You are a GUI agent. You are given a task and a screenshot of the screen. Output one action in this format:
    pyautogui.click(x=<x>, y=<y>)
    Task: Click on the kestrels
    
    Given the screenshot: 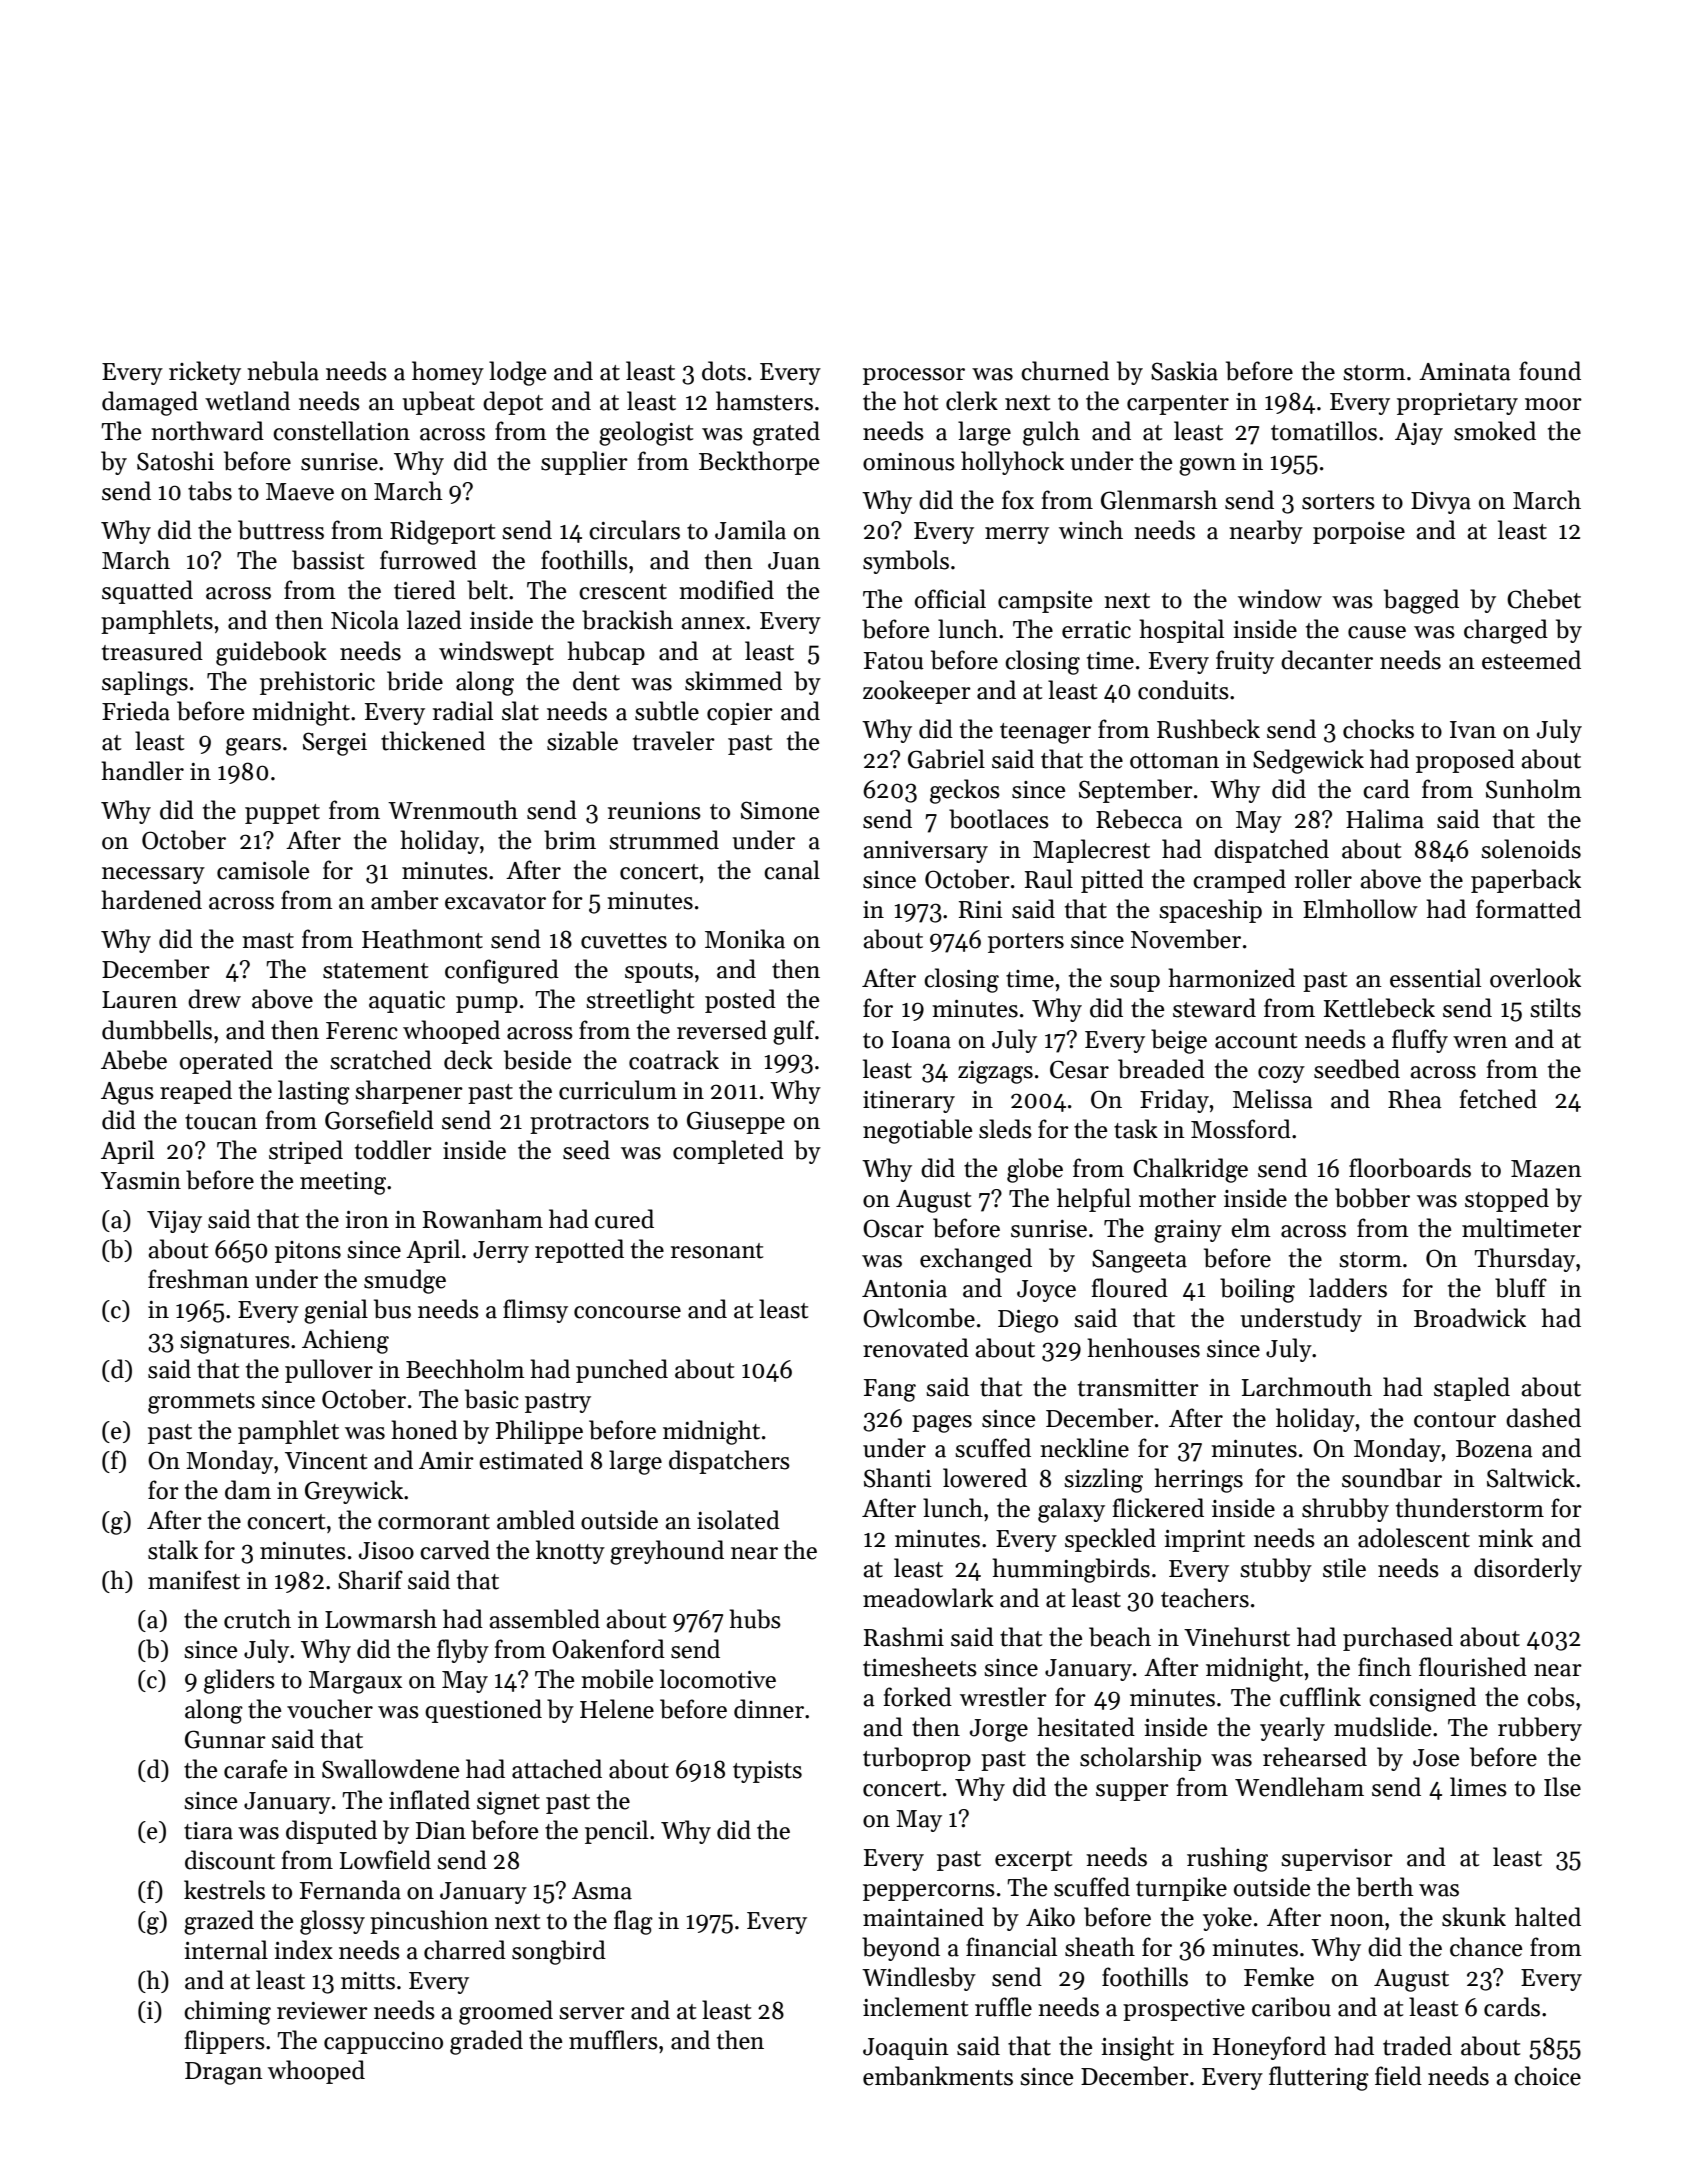 What is the action you would take?
    pyautogui.click(x=224, y=1890)
